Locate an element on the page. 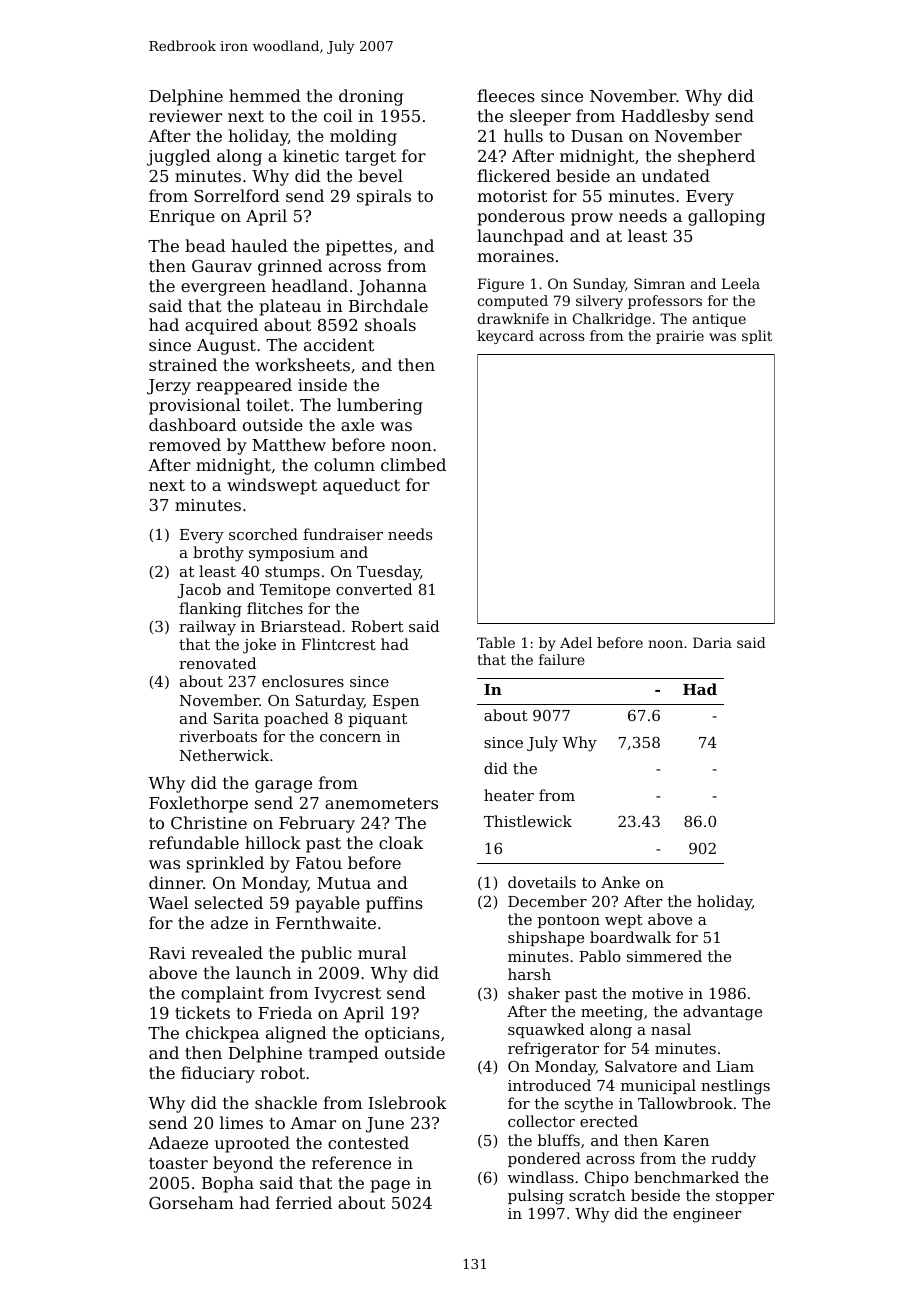 The height and width of the document is (1311, 924). fiduciary is located at coordinates (218, 1074).
